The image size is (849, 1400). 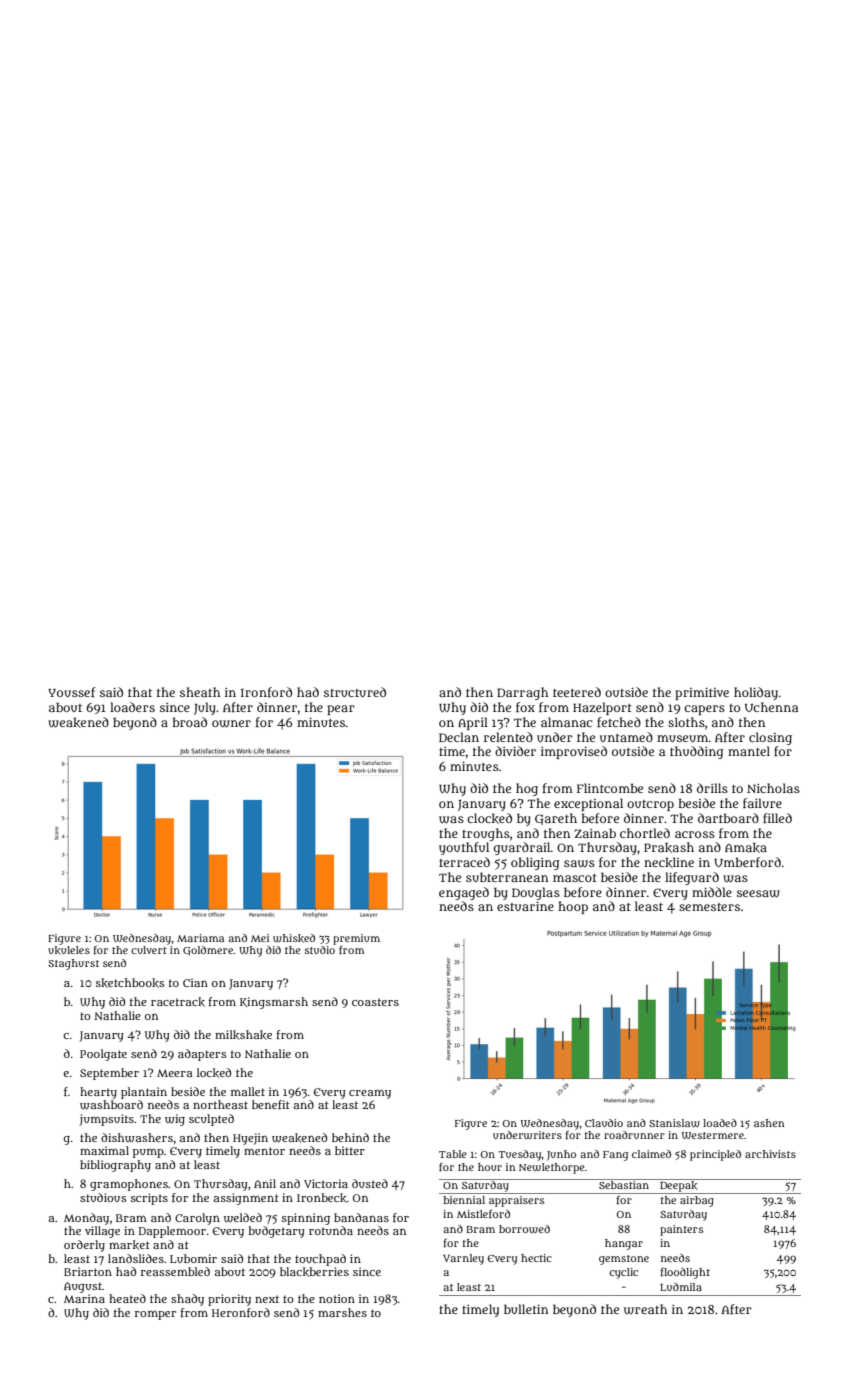 I want to click on bandanas, so click(x=361, y=1217).
